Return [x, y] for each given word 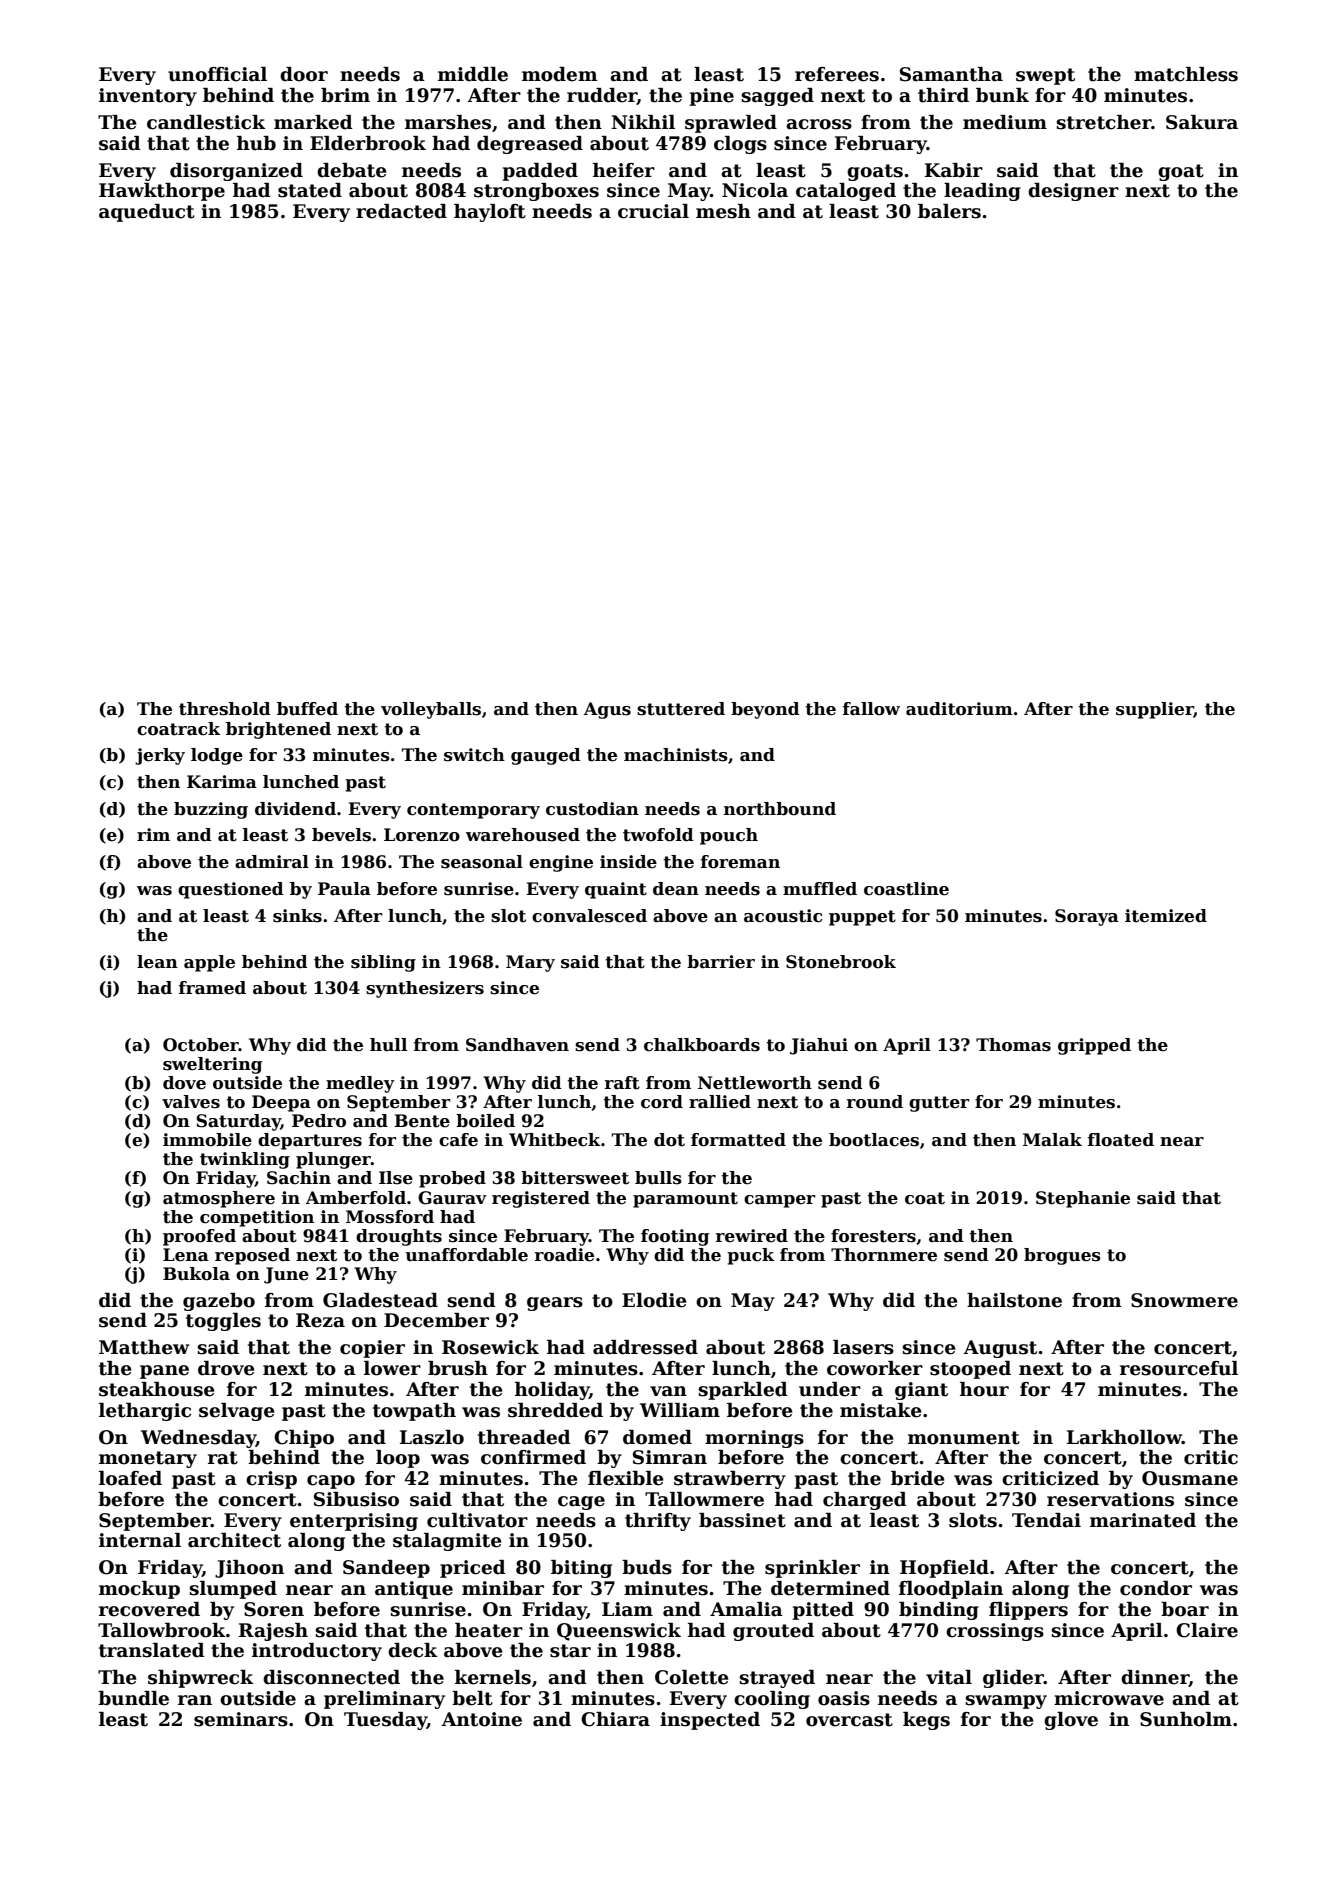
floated [1121, 1140]
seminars [241, 1719]
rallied [720, 1102]
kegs [926, 1721]
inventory [148, 97]
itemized [1166, 916]
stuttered [681, 709]
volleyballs [431, 710]
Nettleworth [755, 1083]
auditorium [959, 709]
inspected [710, 1721]
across [819, 124]
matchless [1186, 74]
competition [257, 1218]
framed [212, 988]
